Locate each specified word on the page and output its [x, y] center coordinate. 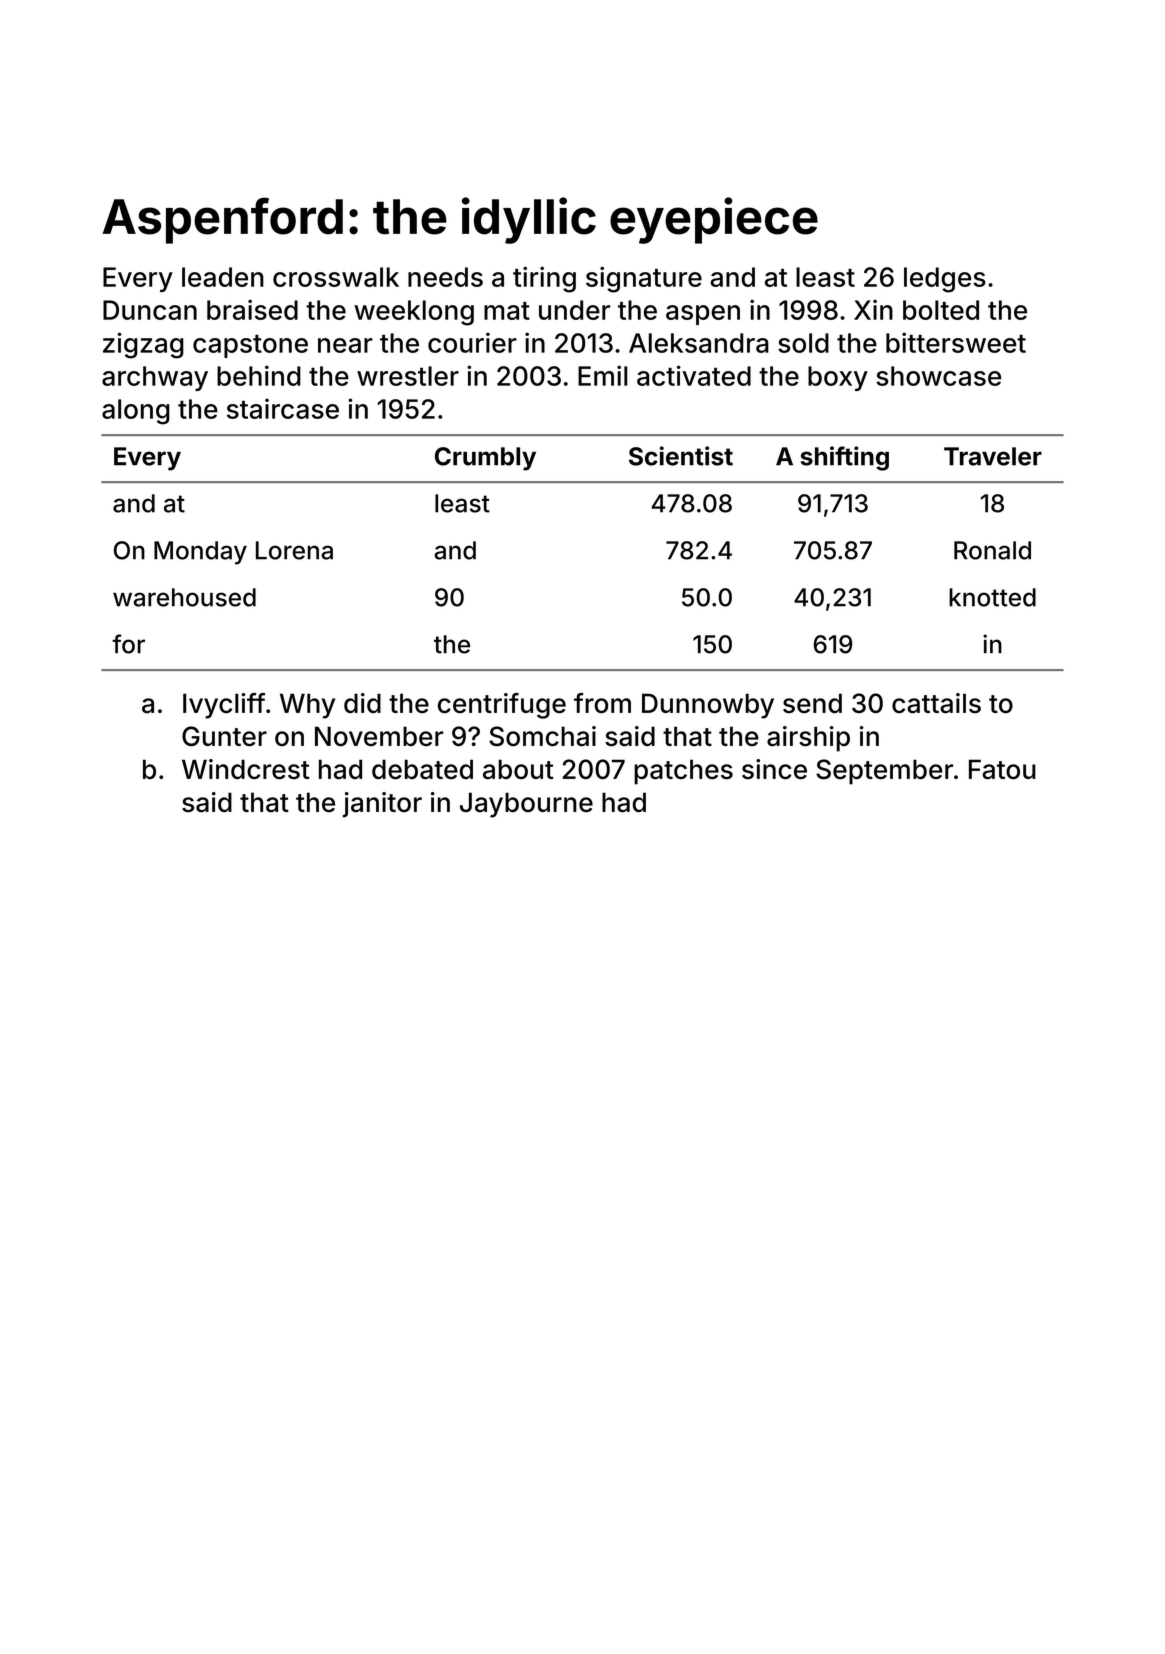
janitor [382, 805]
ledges [945, 280]
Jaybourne [526, 805]
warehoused [184, 597]
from [602, 703]
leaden [223, 277]
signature [644, 279]
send [812, 703]
